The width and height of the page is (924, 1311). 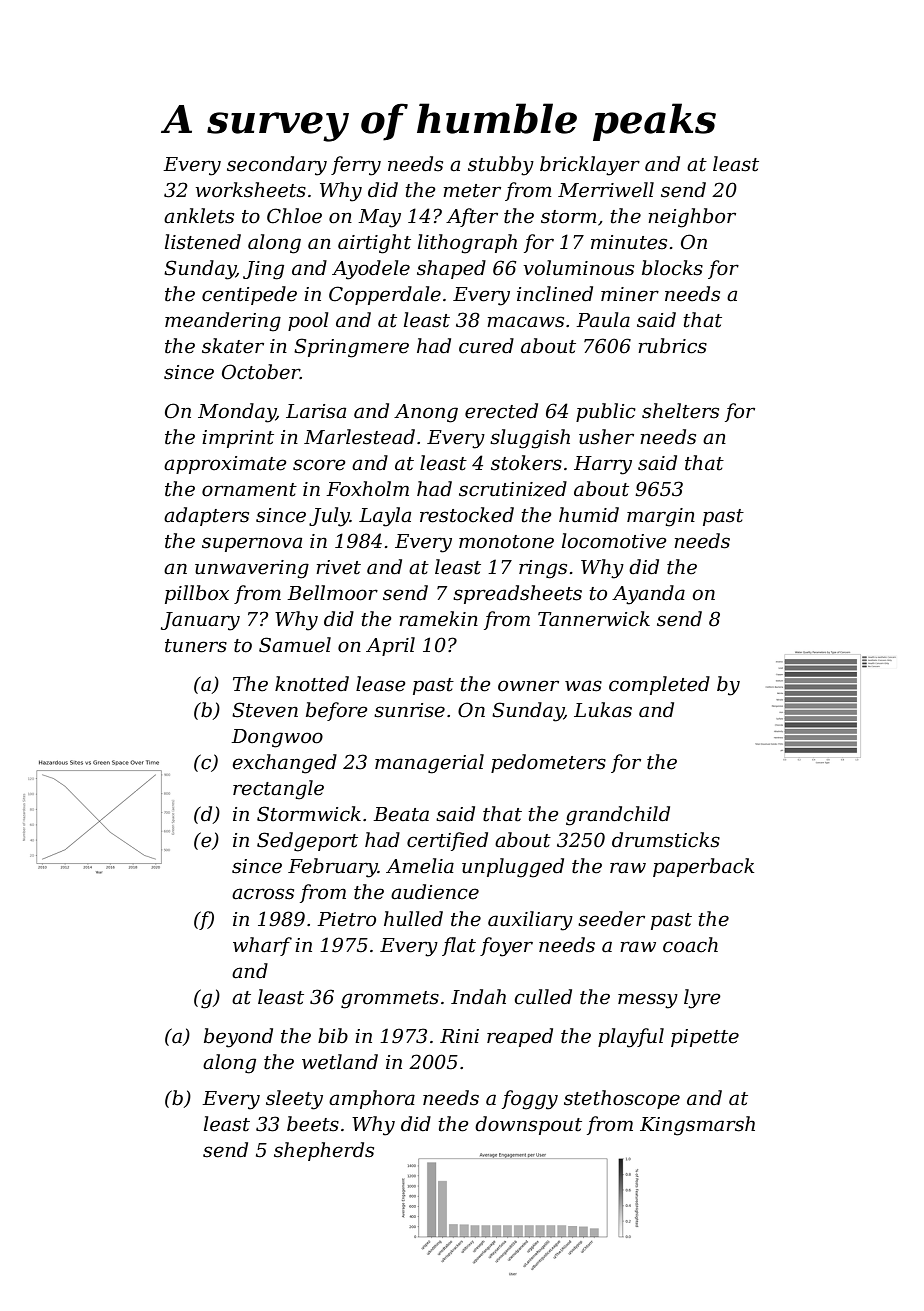 What do you see at coordinates (206, 516) in the page?
I see `adapters` at bounding box center [206, 516].
